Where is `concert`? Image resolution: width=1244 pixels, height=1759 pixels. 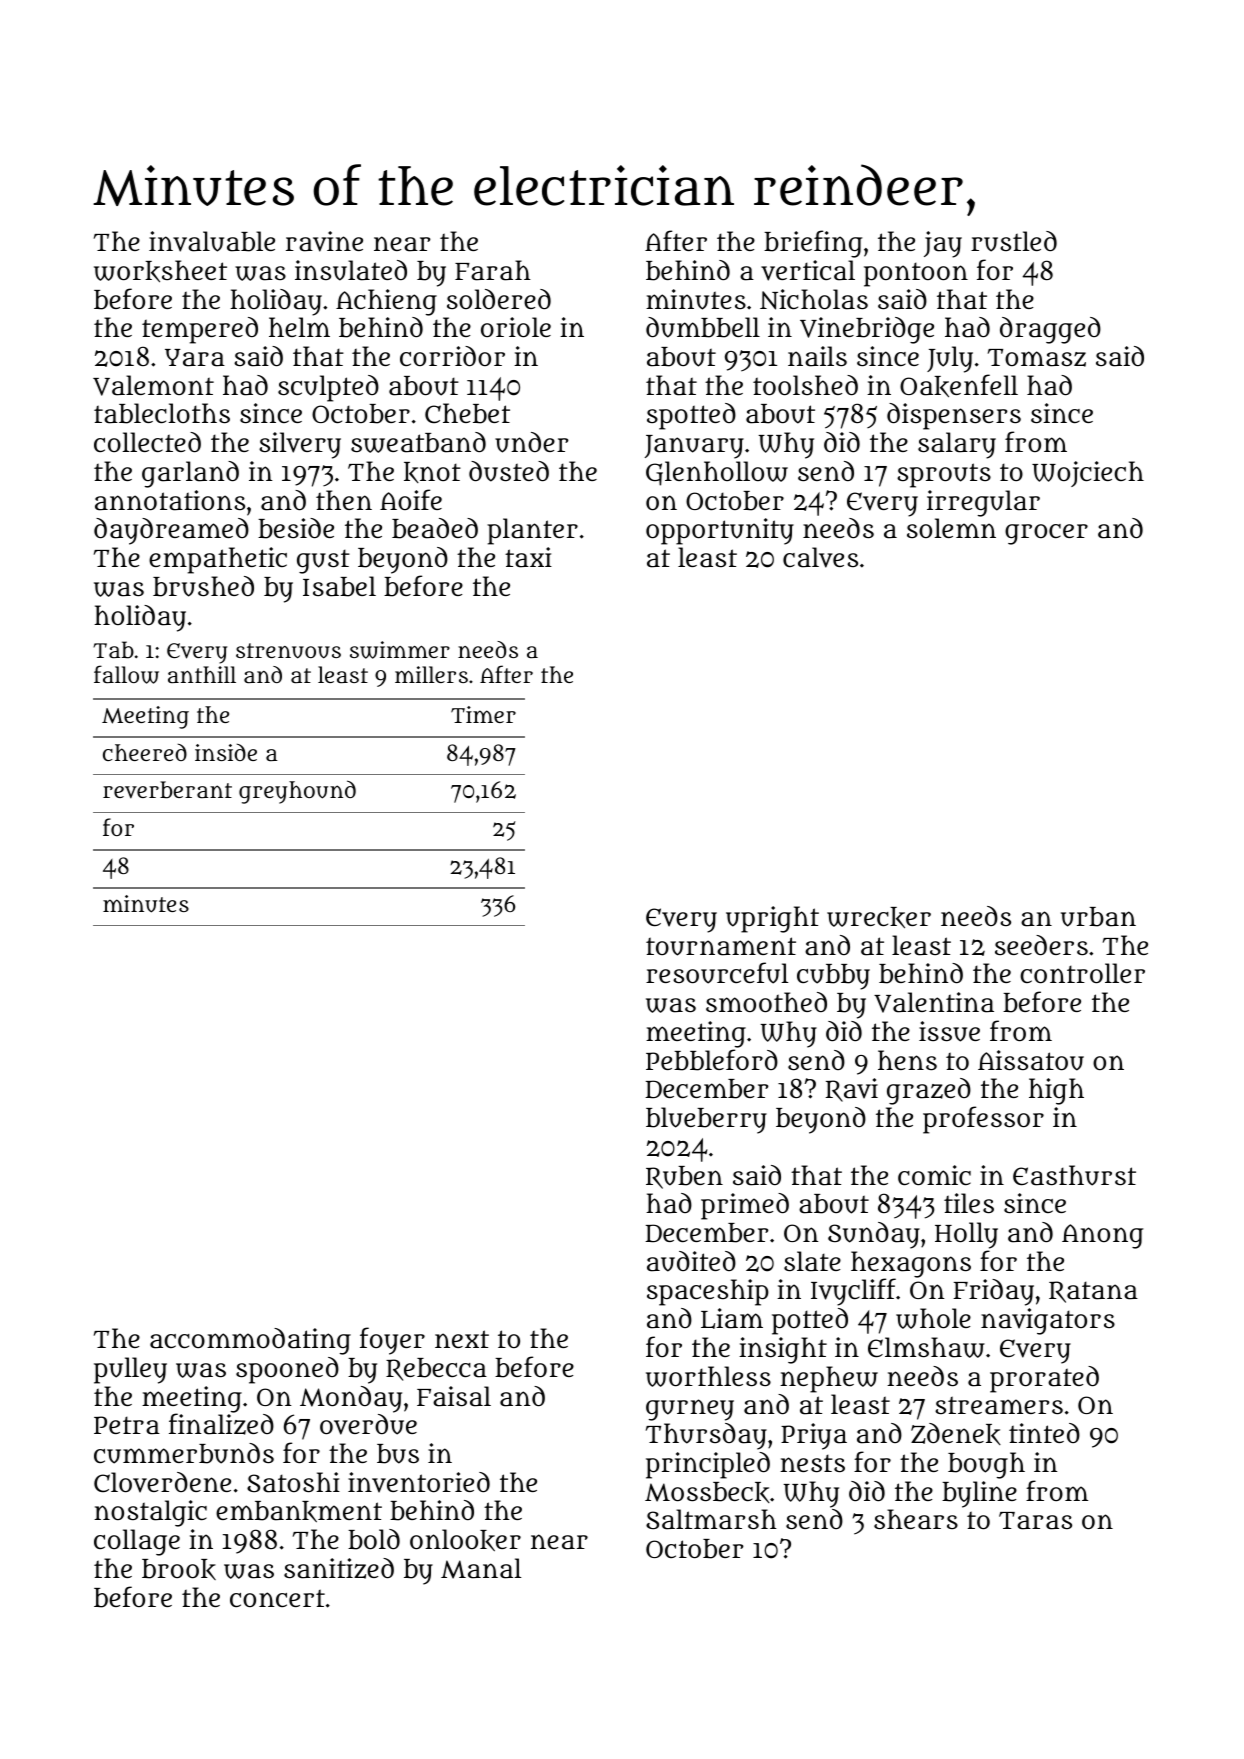
concert is located at coordinates (277, 1598).
